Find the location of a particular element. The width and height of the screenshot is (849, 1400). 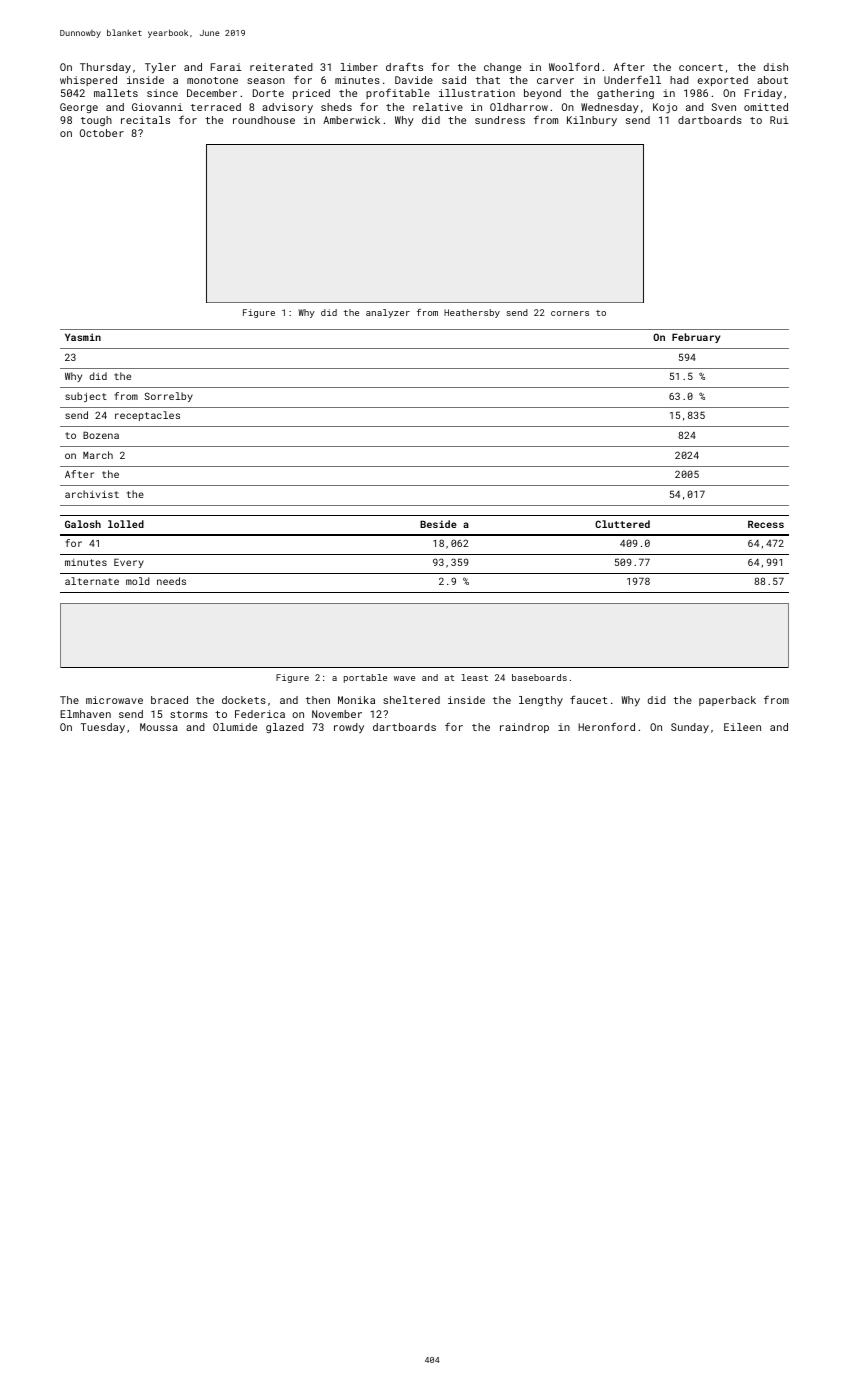

drafts is located at coordinates (404, 66).
